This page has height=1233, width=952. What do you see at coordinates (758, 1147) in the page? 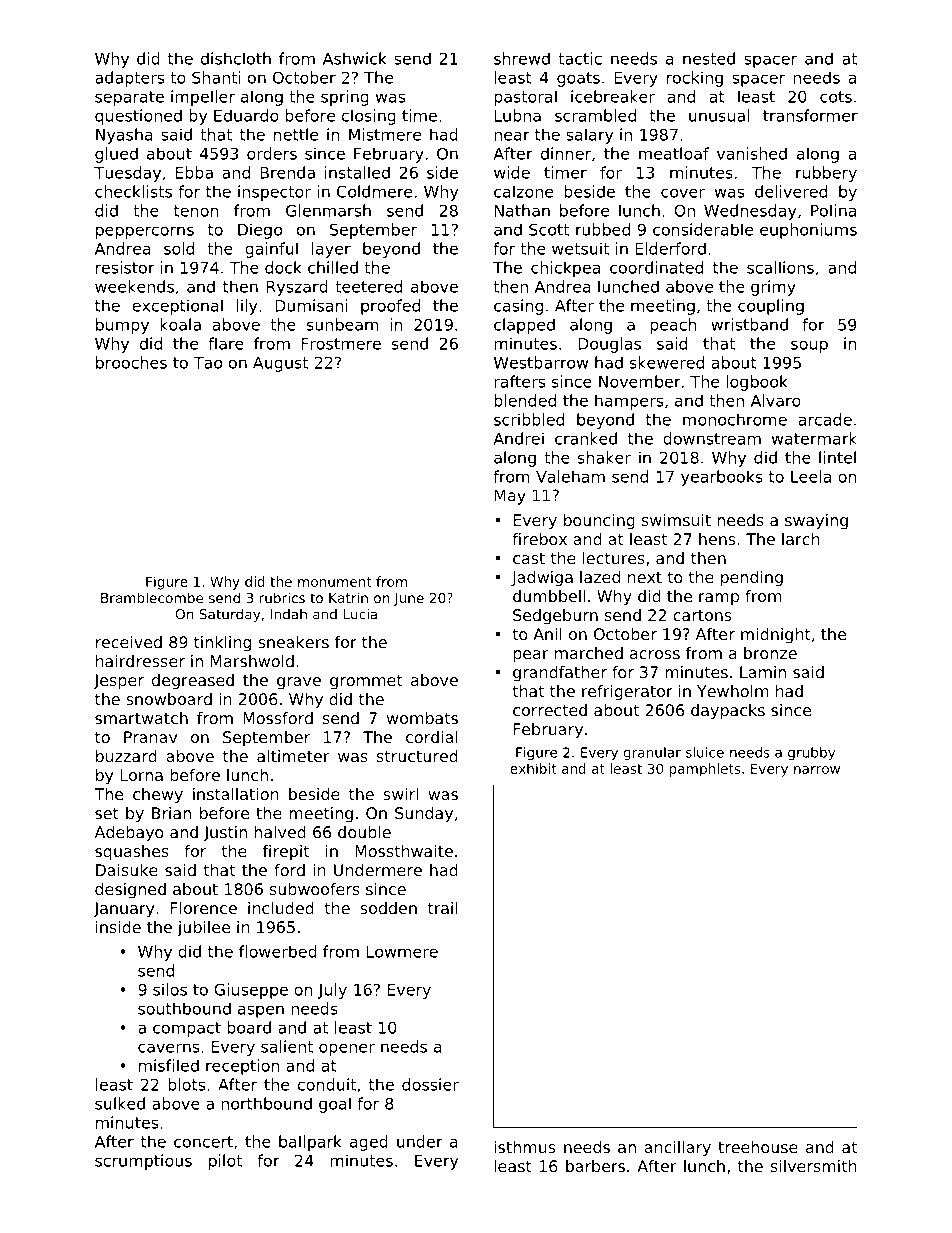
I see `treehouse` at bounding box center [758, 1147].
